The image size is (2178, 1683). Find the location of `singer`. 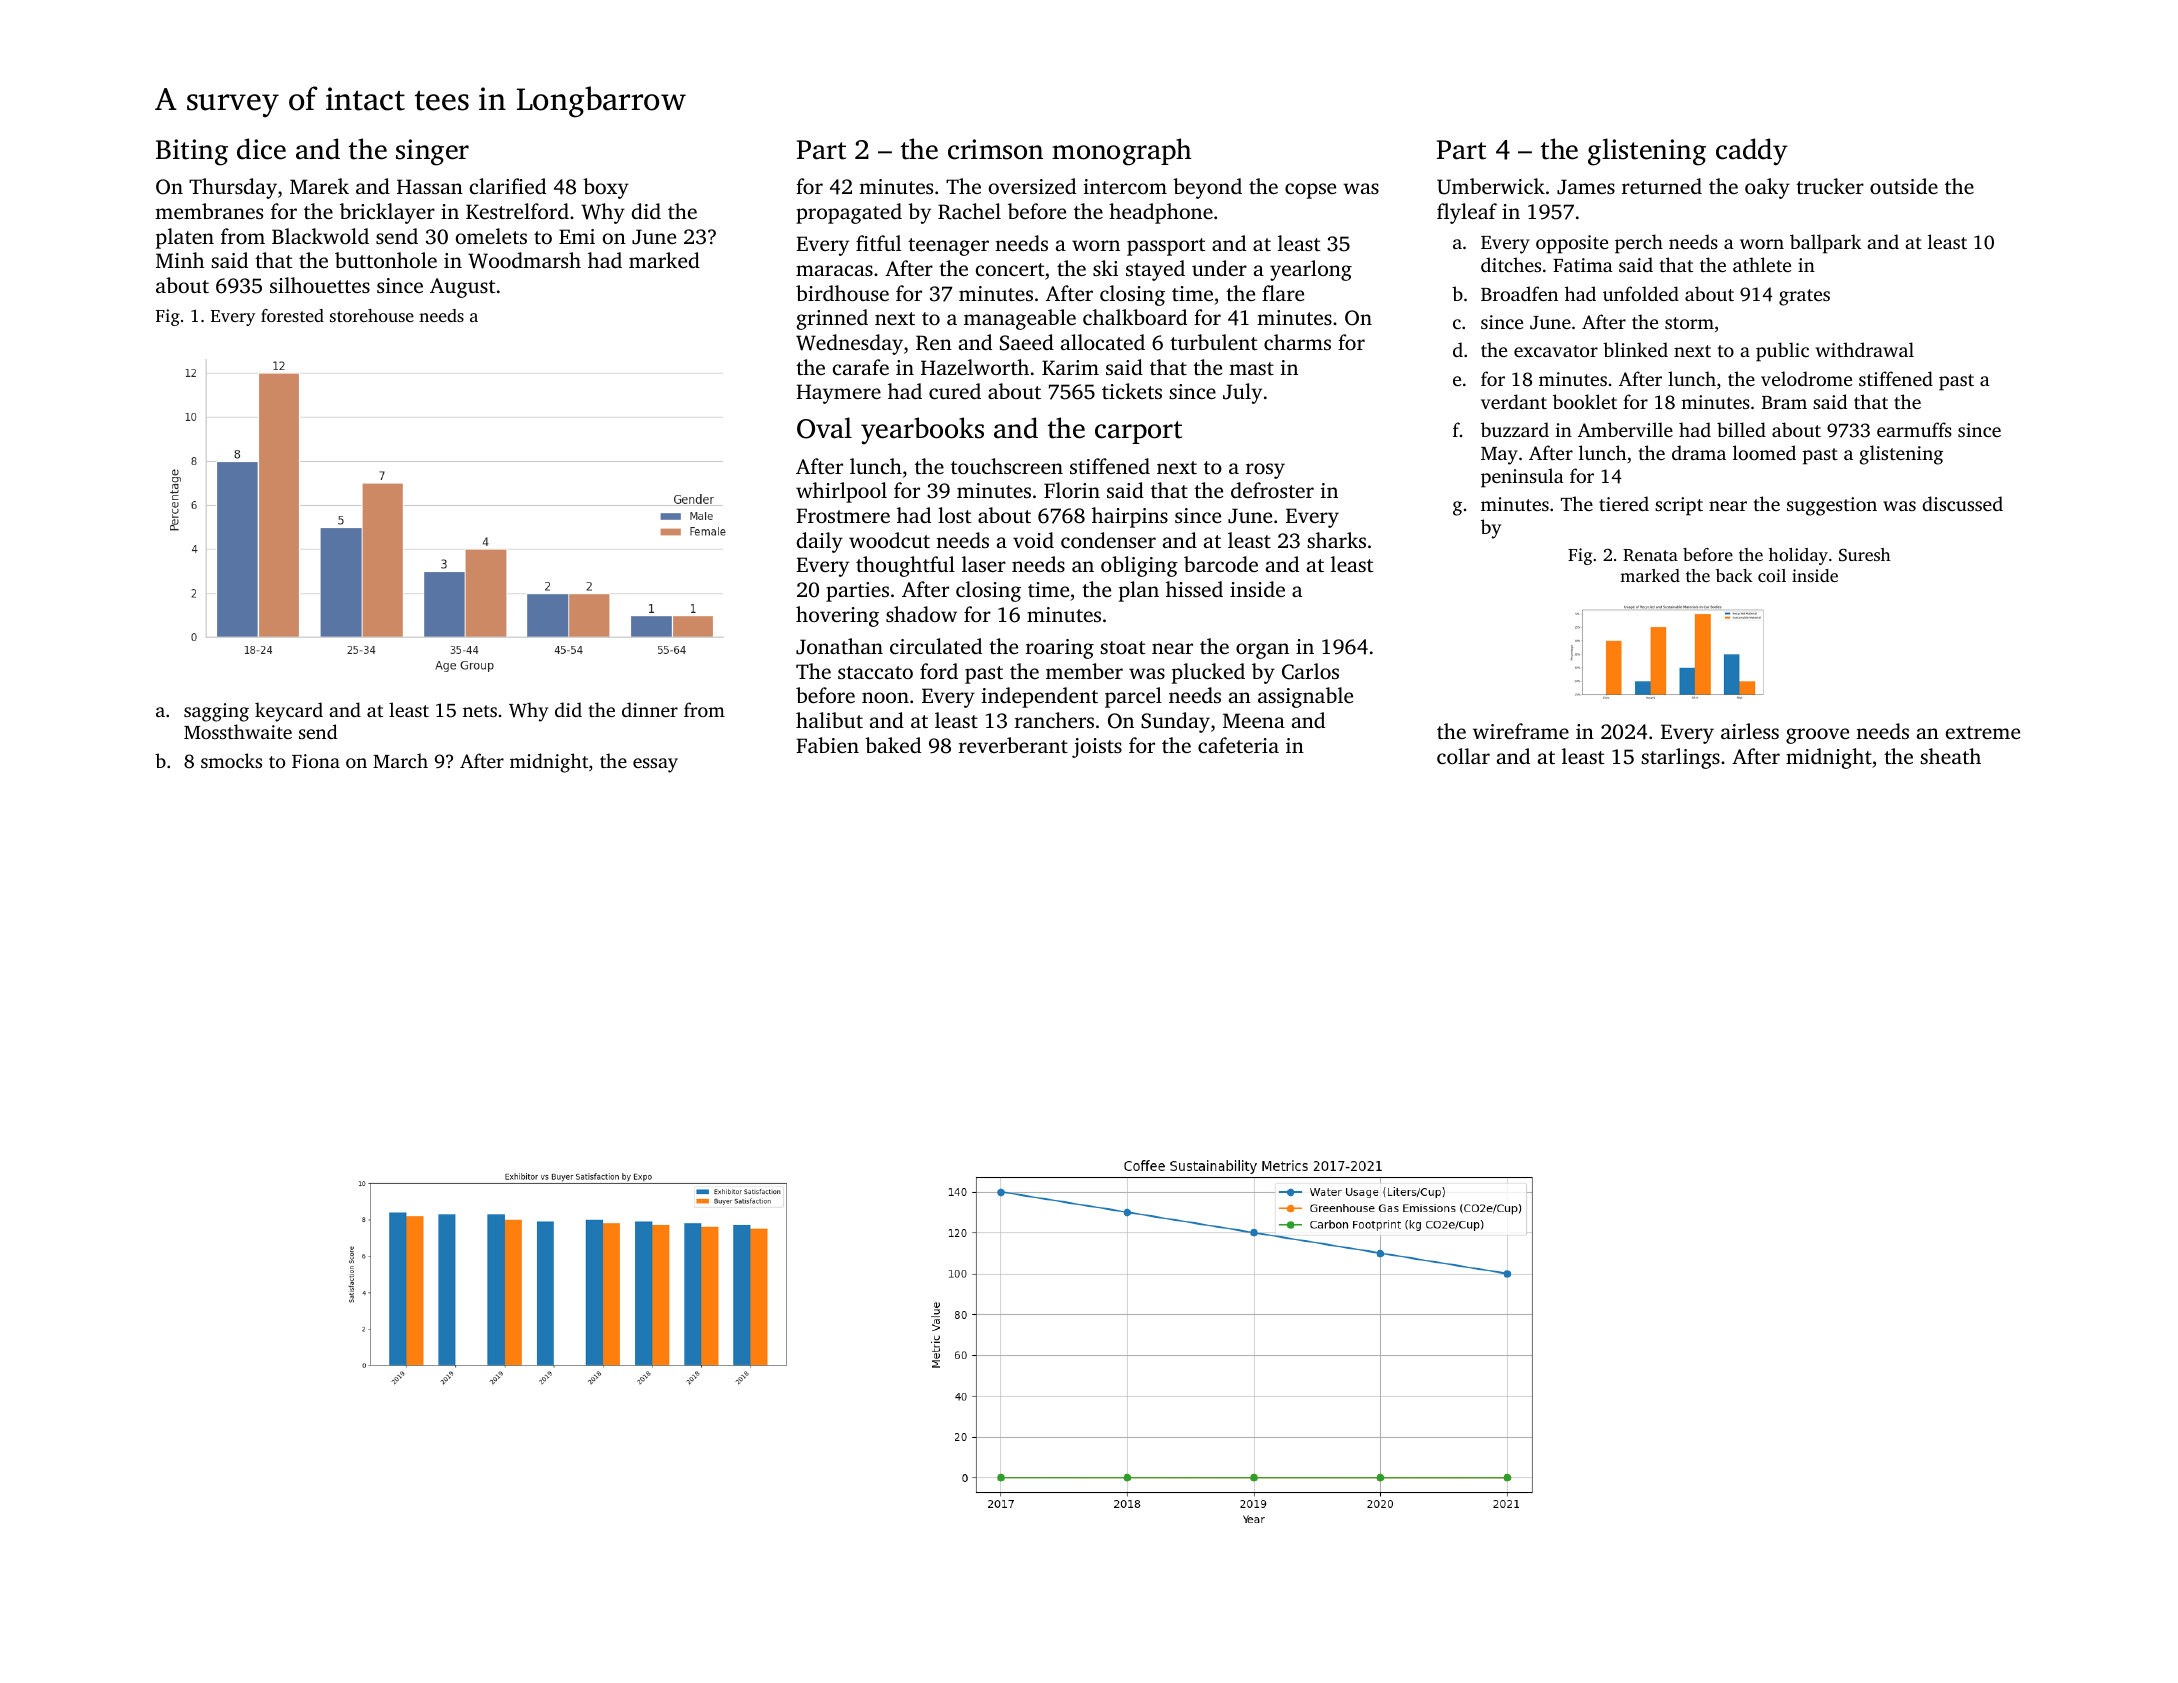

singer is located at coordinates (432, 152).
